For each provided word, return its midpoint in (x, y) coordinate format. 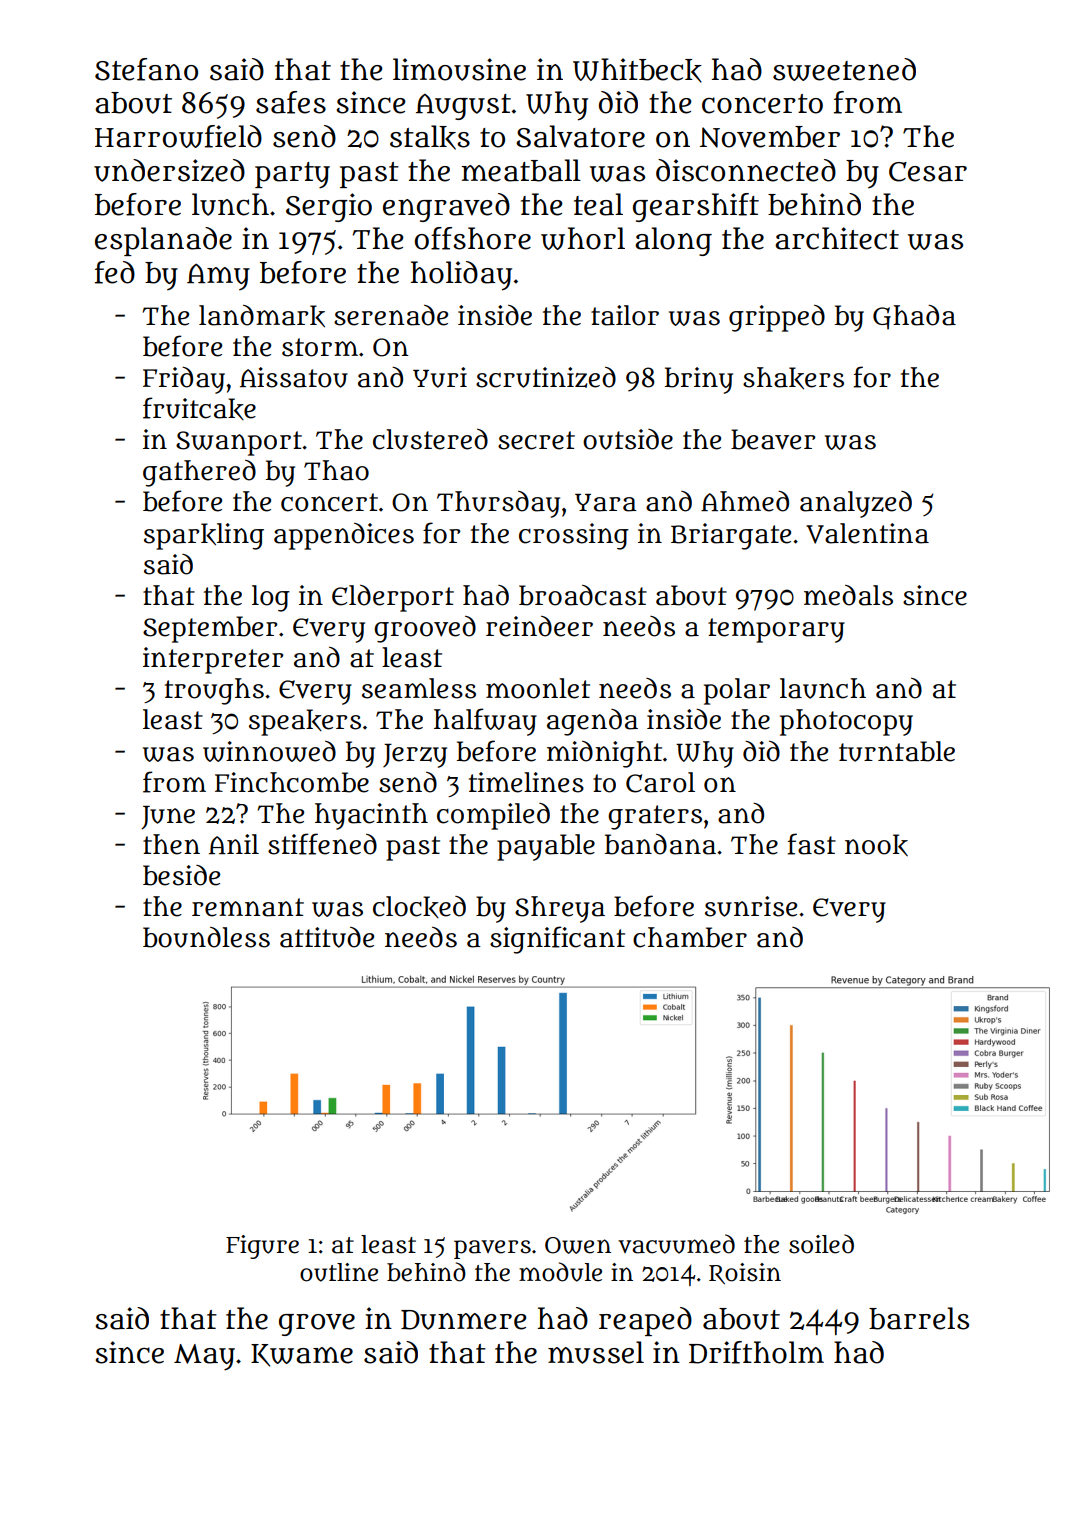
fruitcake (199, 408)
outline (339, 1272)
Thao (336, 470)
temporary (776, 630)
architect (837, 238)
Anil (234, 844)
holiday (461, 276)
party (292, 175)
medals (848, 595)
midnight (604, 754)
